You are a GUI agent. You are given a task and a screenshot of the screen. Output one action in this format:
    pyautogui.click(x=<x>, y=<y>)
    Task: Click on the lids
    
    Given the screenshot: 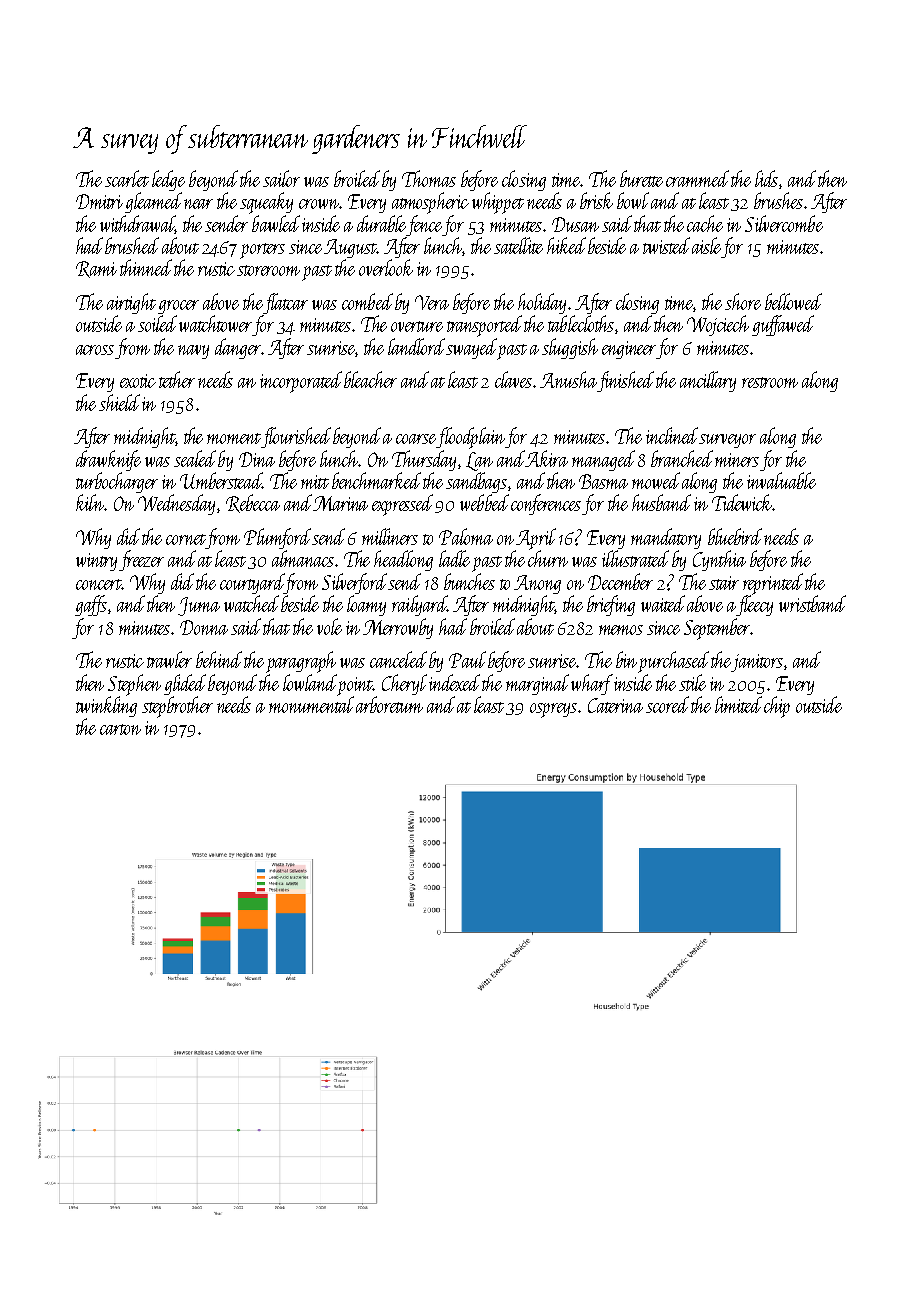 What is the action you would take?
    pyautogui.click(x=766, y=178)
